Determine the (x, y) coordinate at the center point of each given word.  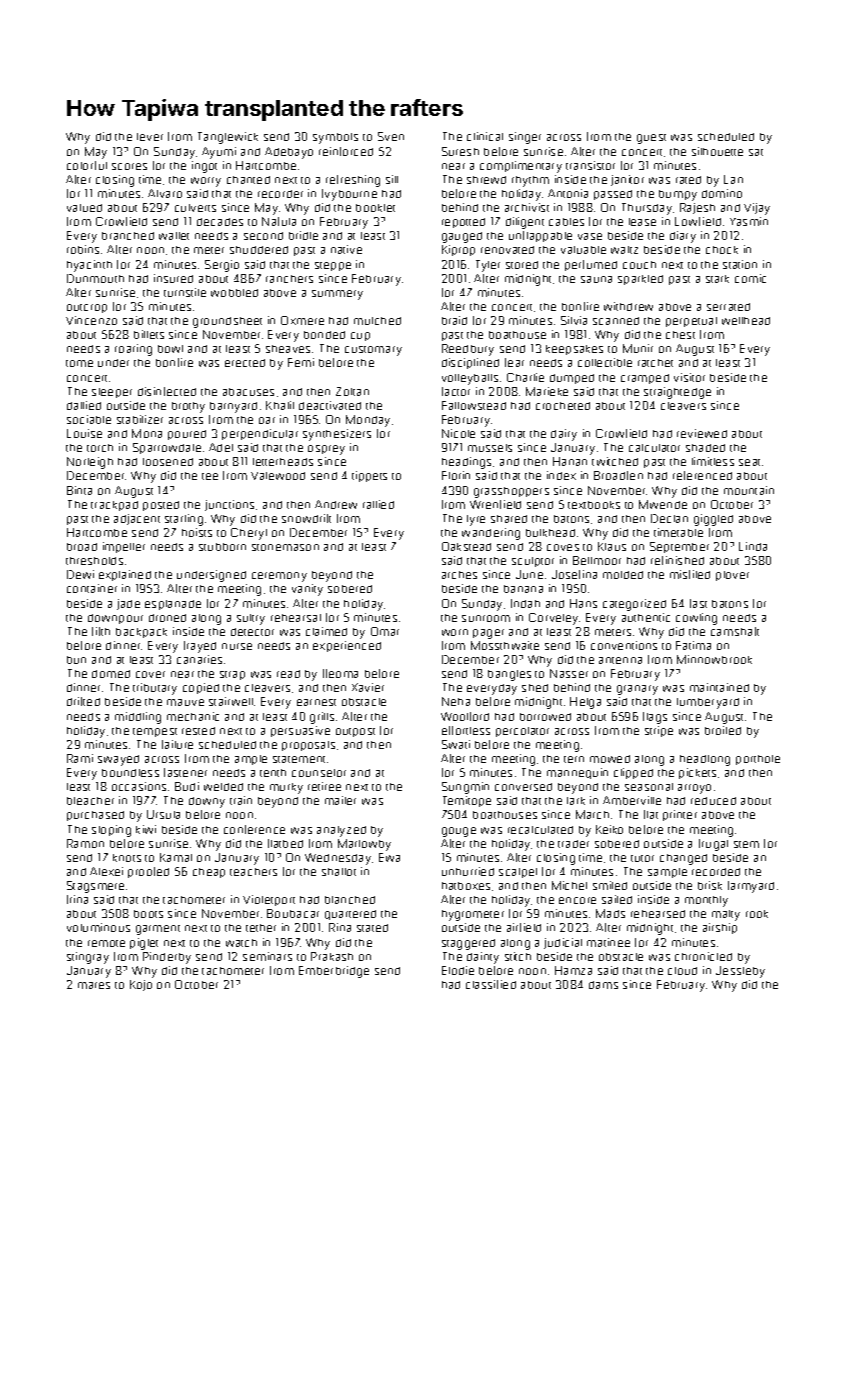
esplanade (173, 605)
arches (459, 575)
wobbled (234, 293)
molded (623, 575)
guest (651, 139)
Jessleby (740, 972)
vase (590, 236)
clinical (485, 136)
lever (150, 137)
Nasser (569, 673)
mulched (377, 321)
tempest (155, 732)
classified (491, 984)
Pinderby (167, 958)
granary (637, 690)
